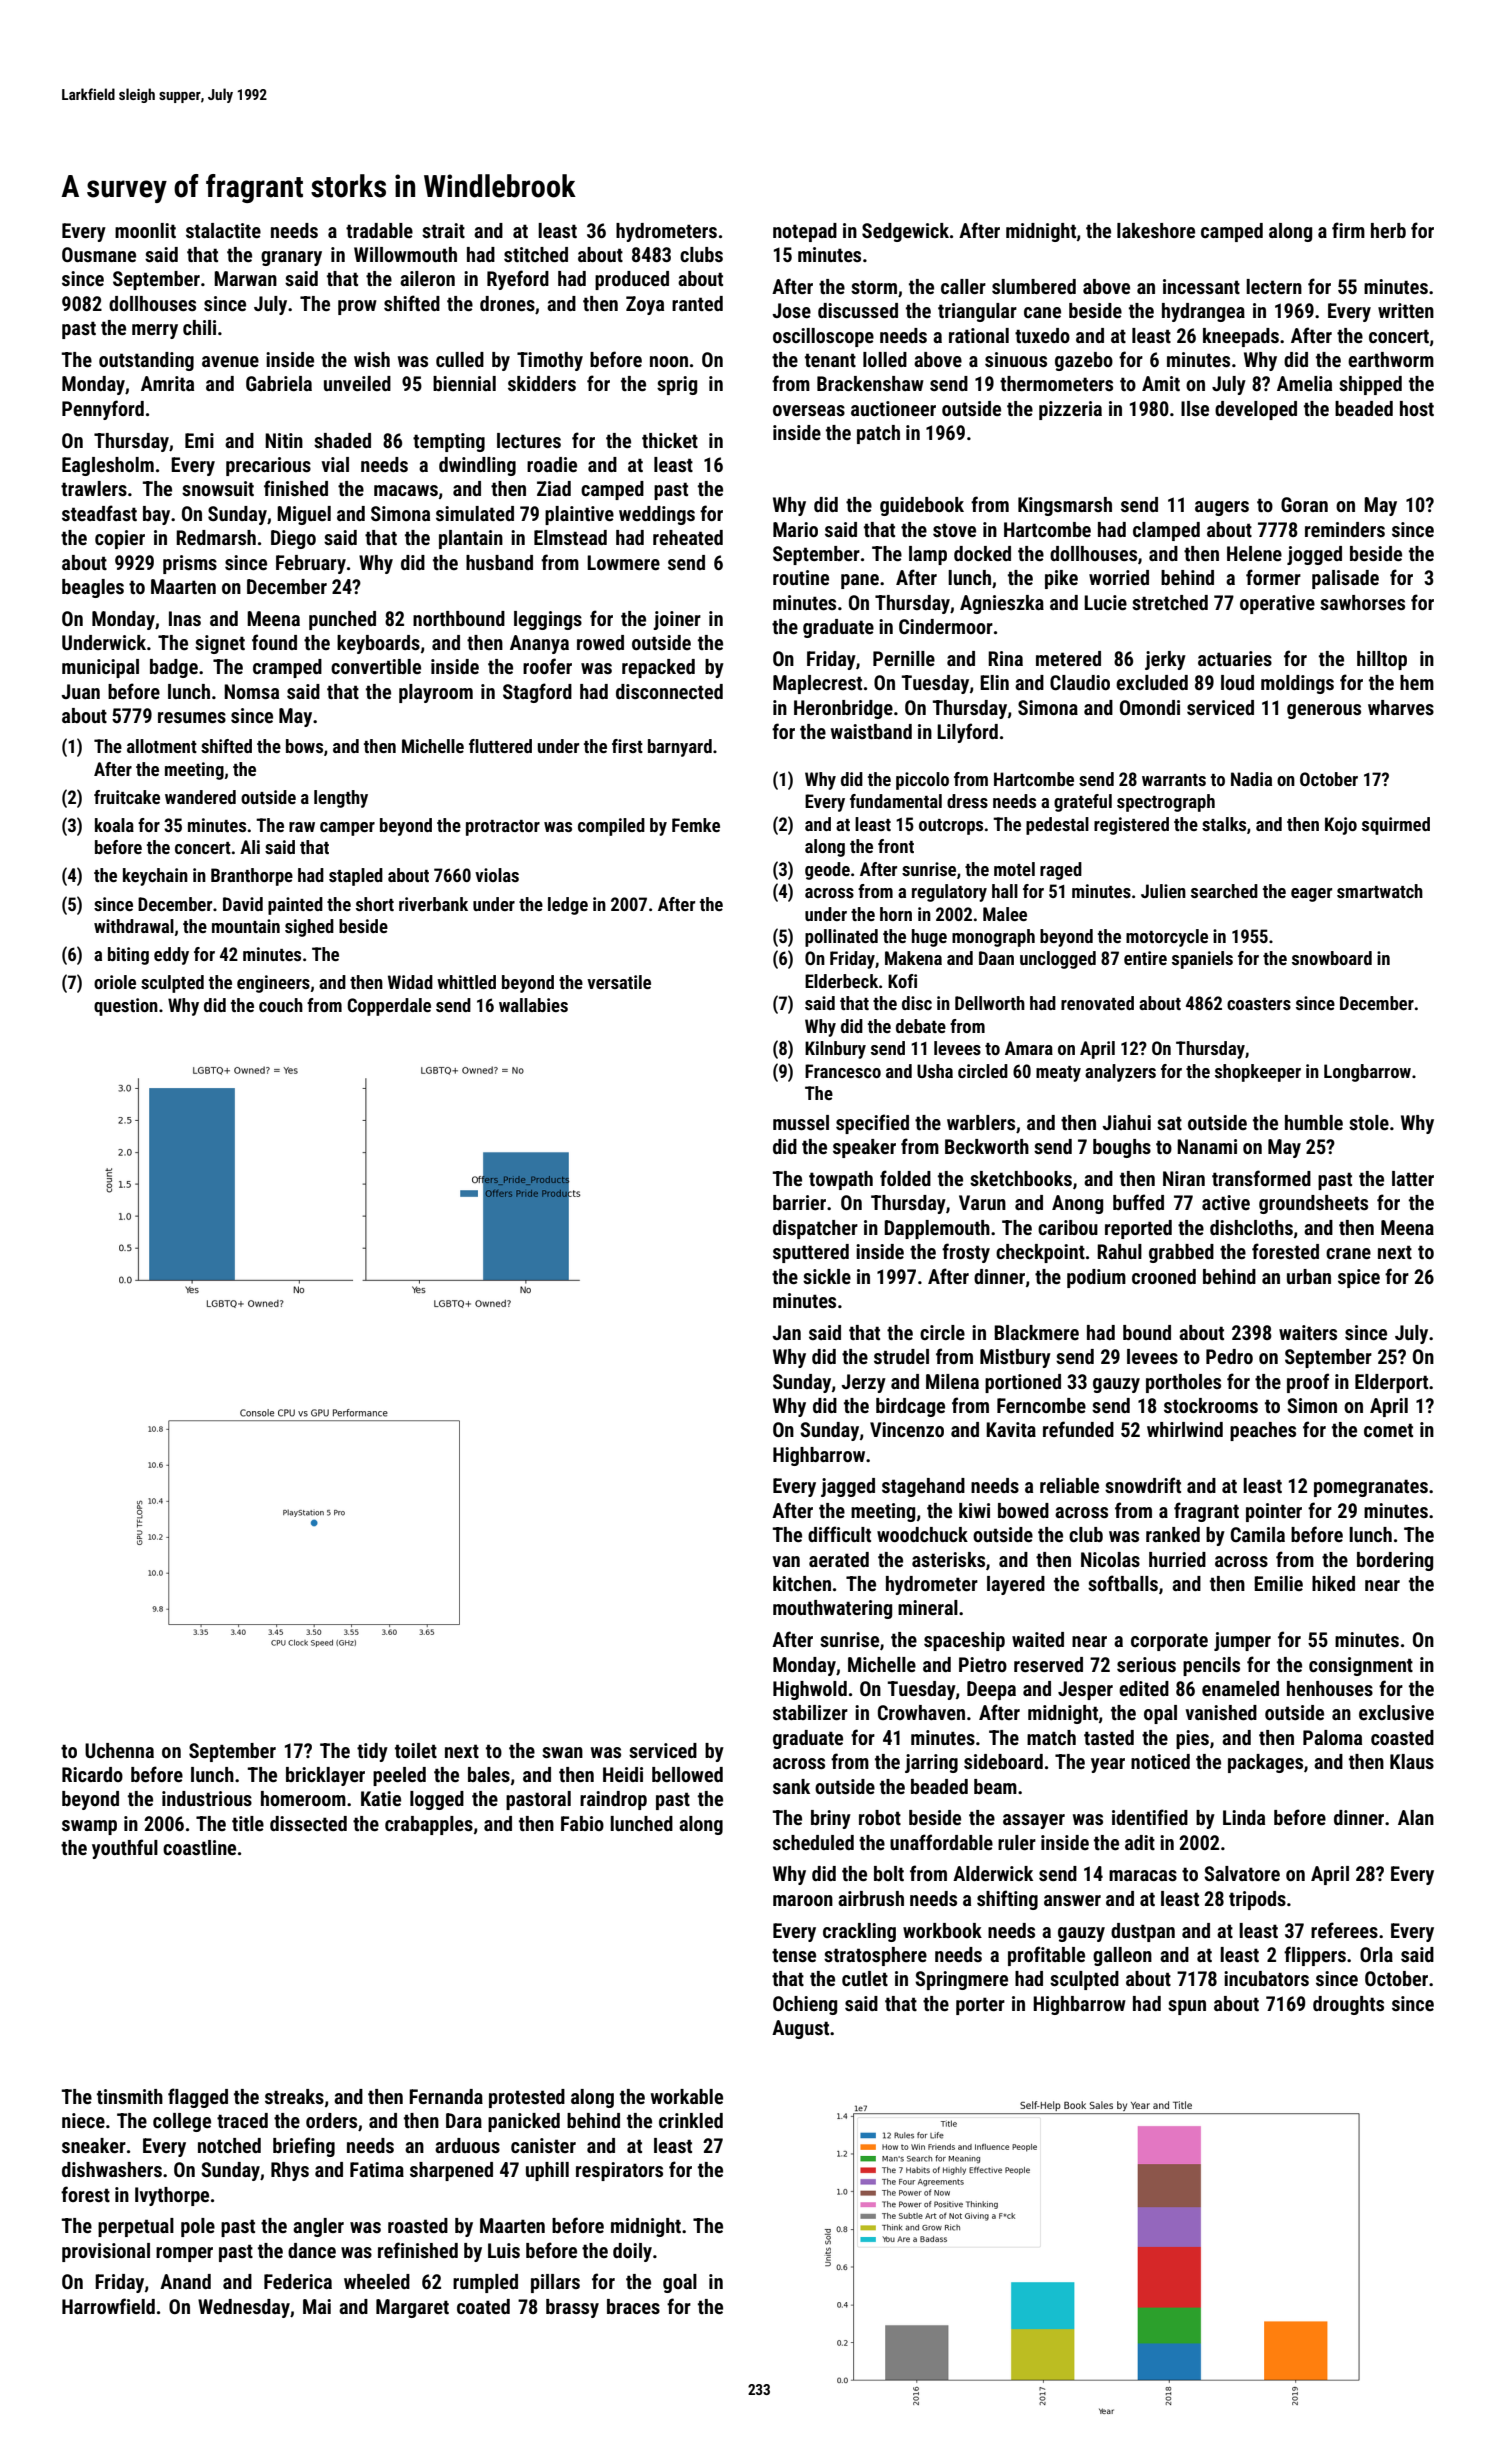 This page has height=2464, width=1496. What do you see at coordinates (184, 2254) in the page?
I see `romper` at bounding box center [184, 2254].
